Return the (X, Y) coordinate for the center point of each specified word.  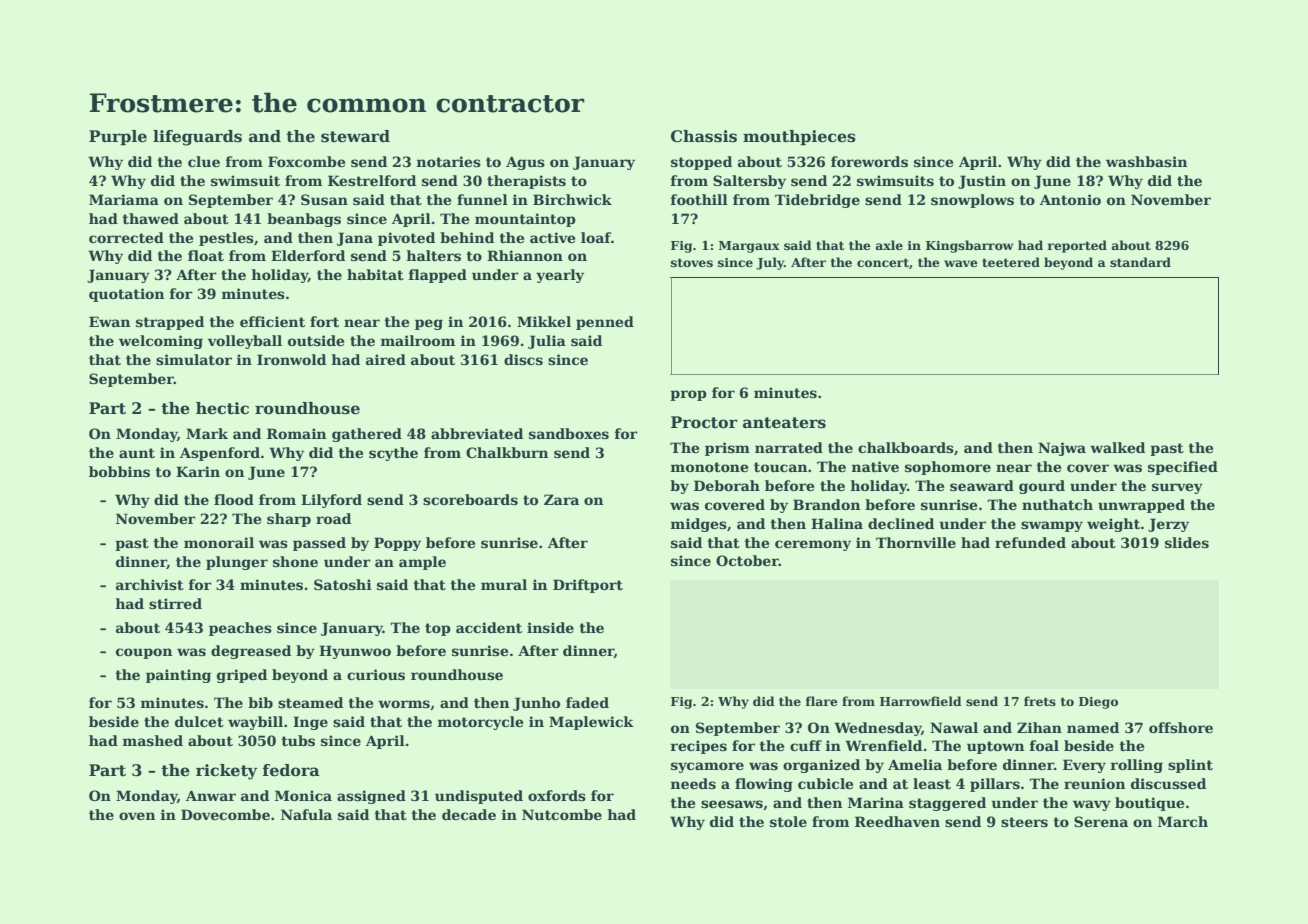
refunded (1030, 542)
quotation (126, 295)
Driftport (588, 586)
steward (355, 136)
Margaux (749, 247)
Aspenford (220, 454)
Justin (982, 182)
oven (137, 816)
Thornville (916, 542)
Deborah (727, 485)
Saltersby (749, 182)
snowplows (972, 201)
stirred (175, 603)
